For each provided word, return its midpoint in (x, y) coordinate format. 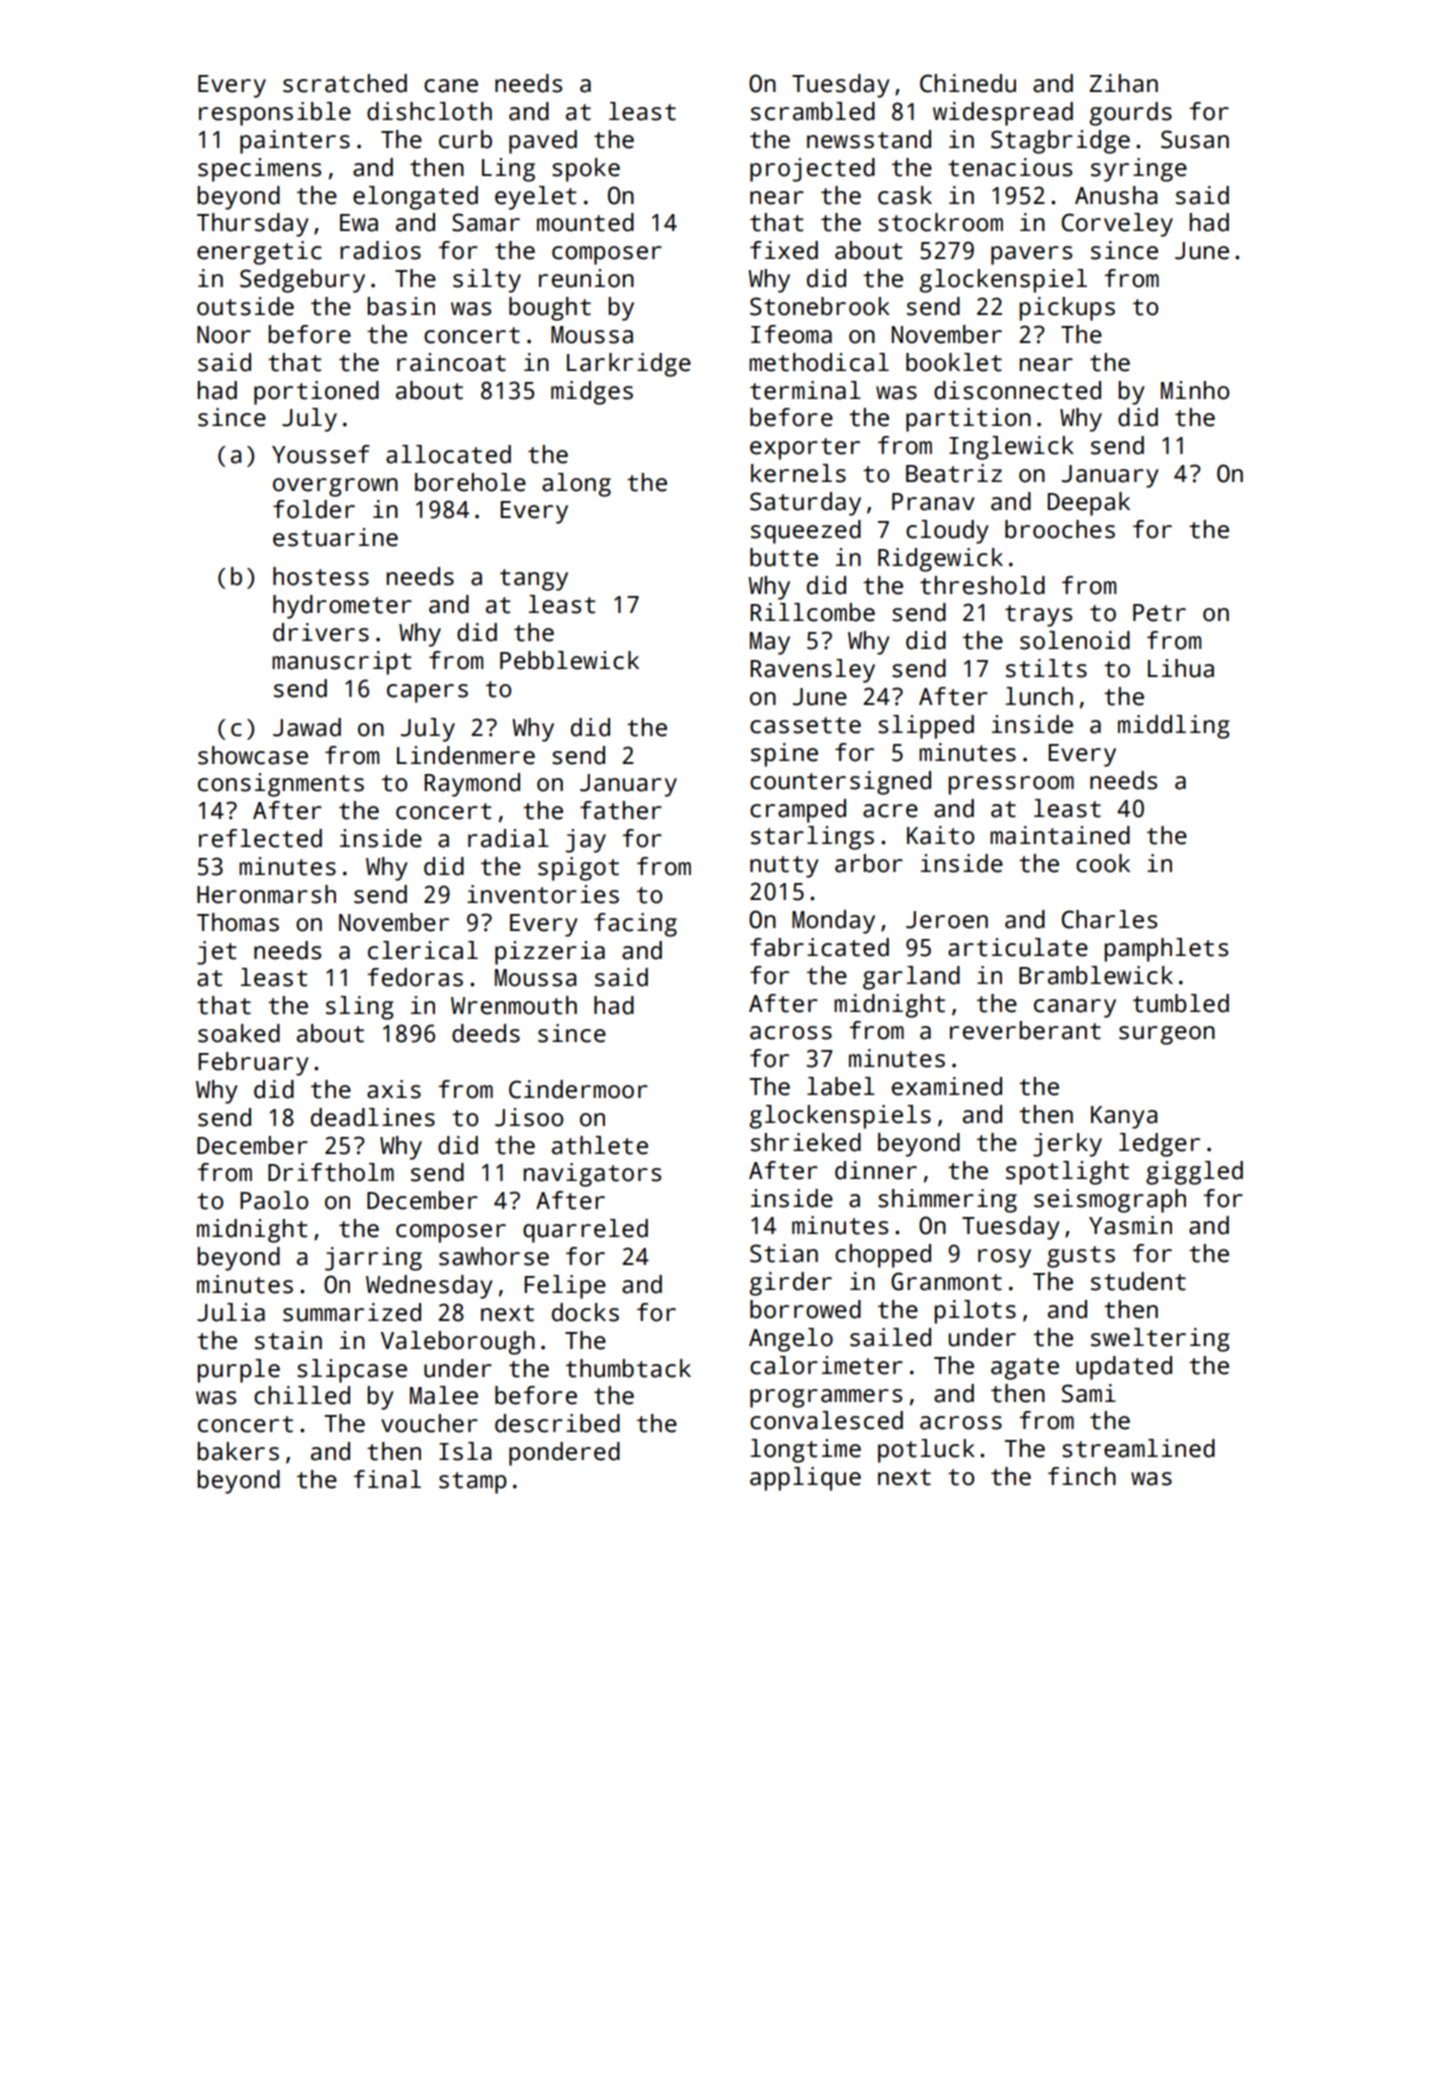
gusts (1081, 1257)
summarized (352, 1312)
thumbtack (628, 1368)
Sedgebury (302, 281)
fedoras (415, 977)
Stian (784, 1253)
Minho (1195, 390)
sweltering (1160, 1340)
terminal (805, 390)
